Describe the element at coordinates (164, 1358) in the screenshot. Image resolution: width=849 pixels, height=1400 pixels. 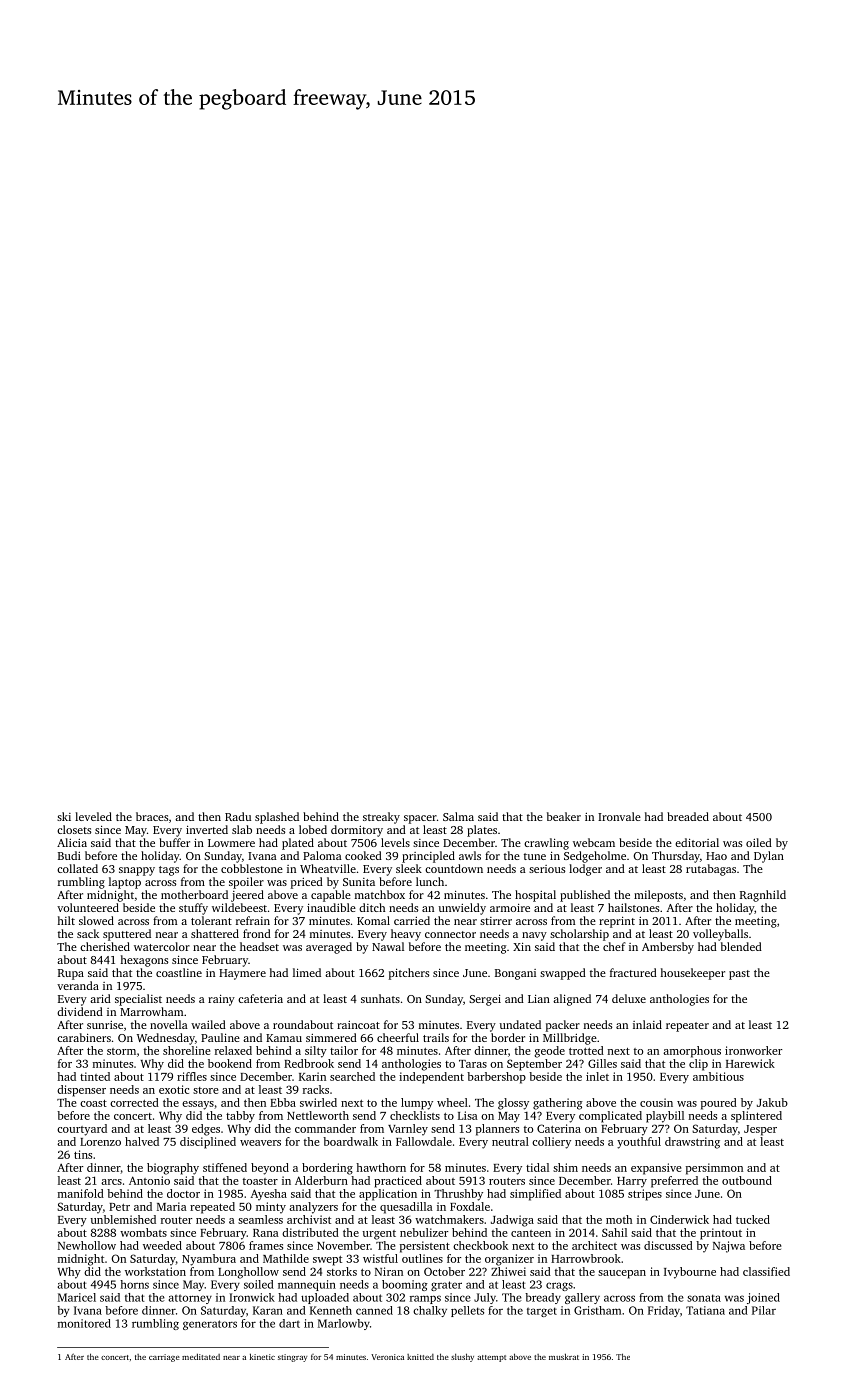
I see `carriage` at that location.
